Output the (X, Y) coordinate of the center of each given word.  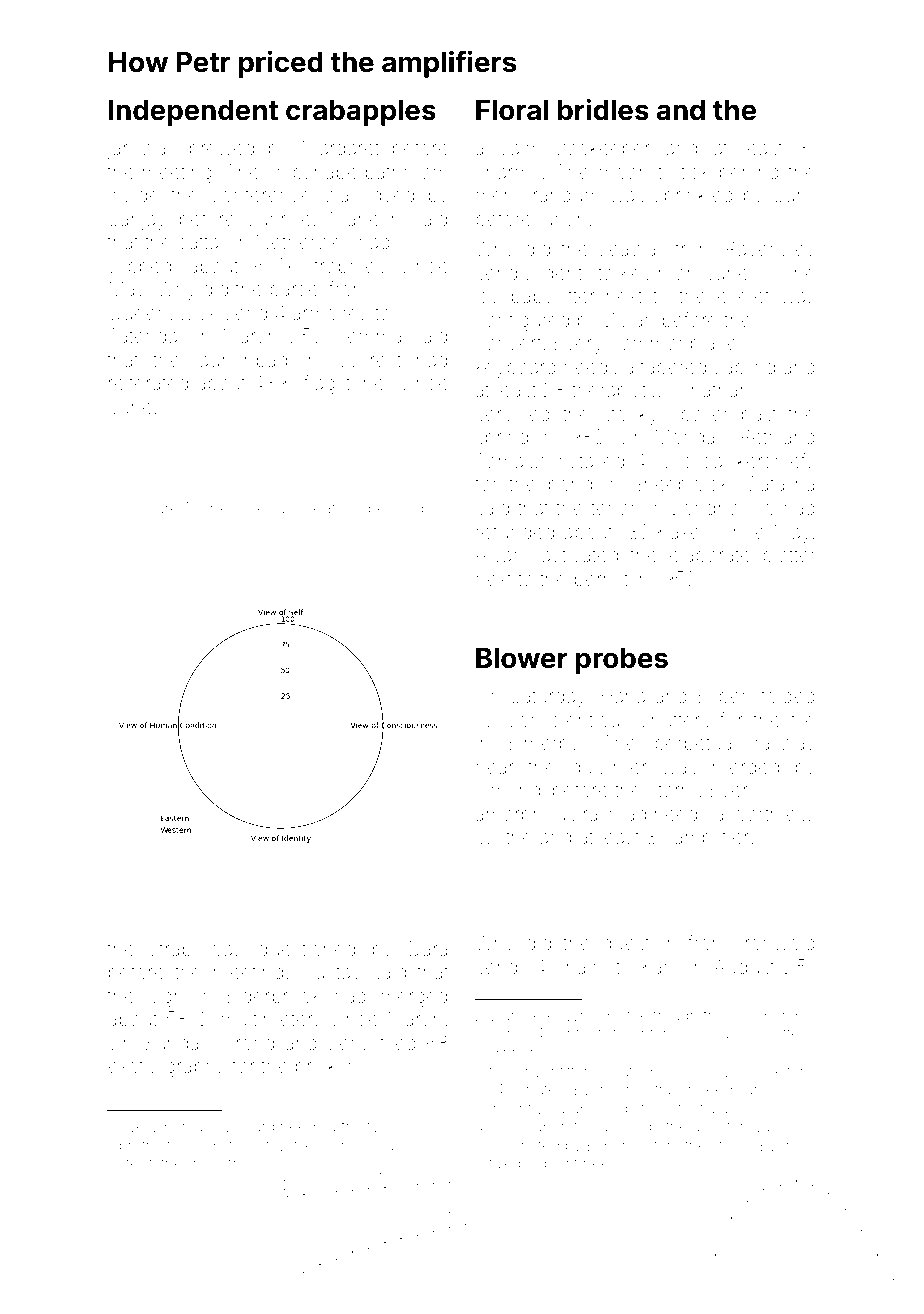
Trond (249, 1042)
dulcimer (609, 767)
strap (171, 951)
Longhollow (724, 510)
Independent (193, 113)
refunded (515, 531)
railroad (615, 814)
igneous (264, 510)
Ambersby (775, 1016)
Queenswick (163, 313)
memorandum (537, 195)
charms (508, 172)
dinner (512, 1052)
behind (749, 172)
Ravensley (771, 250)
